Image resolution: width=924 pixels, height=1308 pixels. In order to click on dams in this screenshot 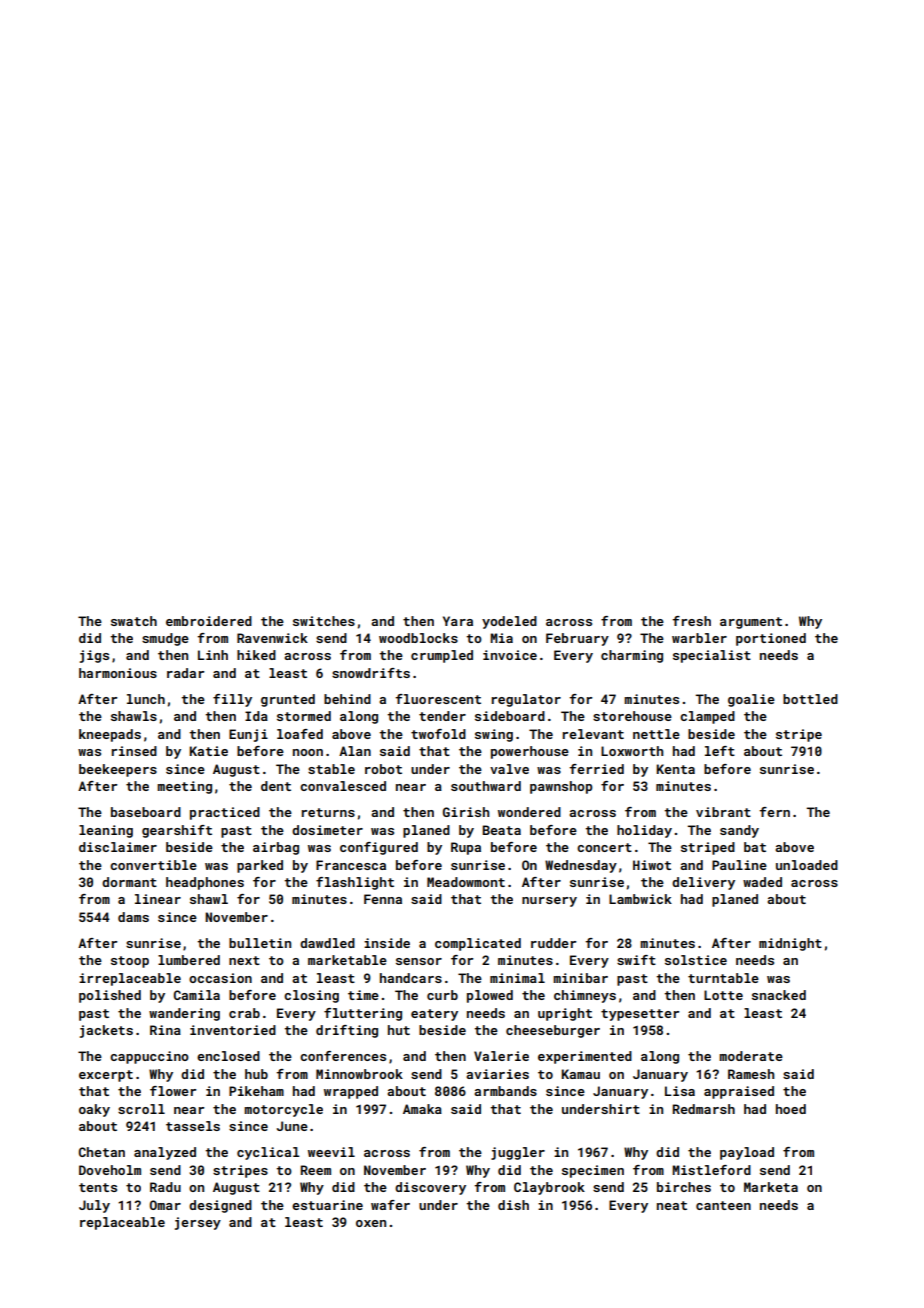, I will do `click(133, 917)`.
